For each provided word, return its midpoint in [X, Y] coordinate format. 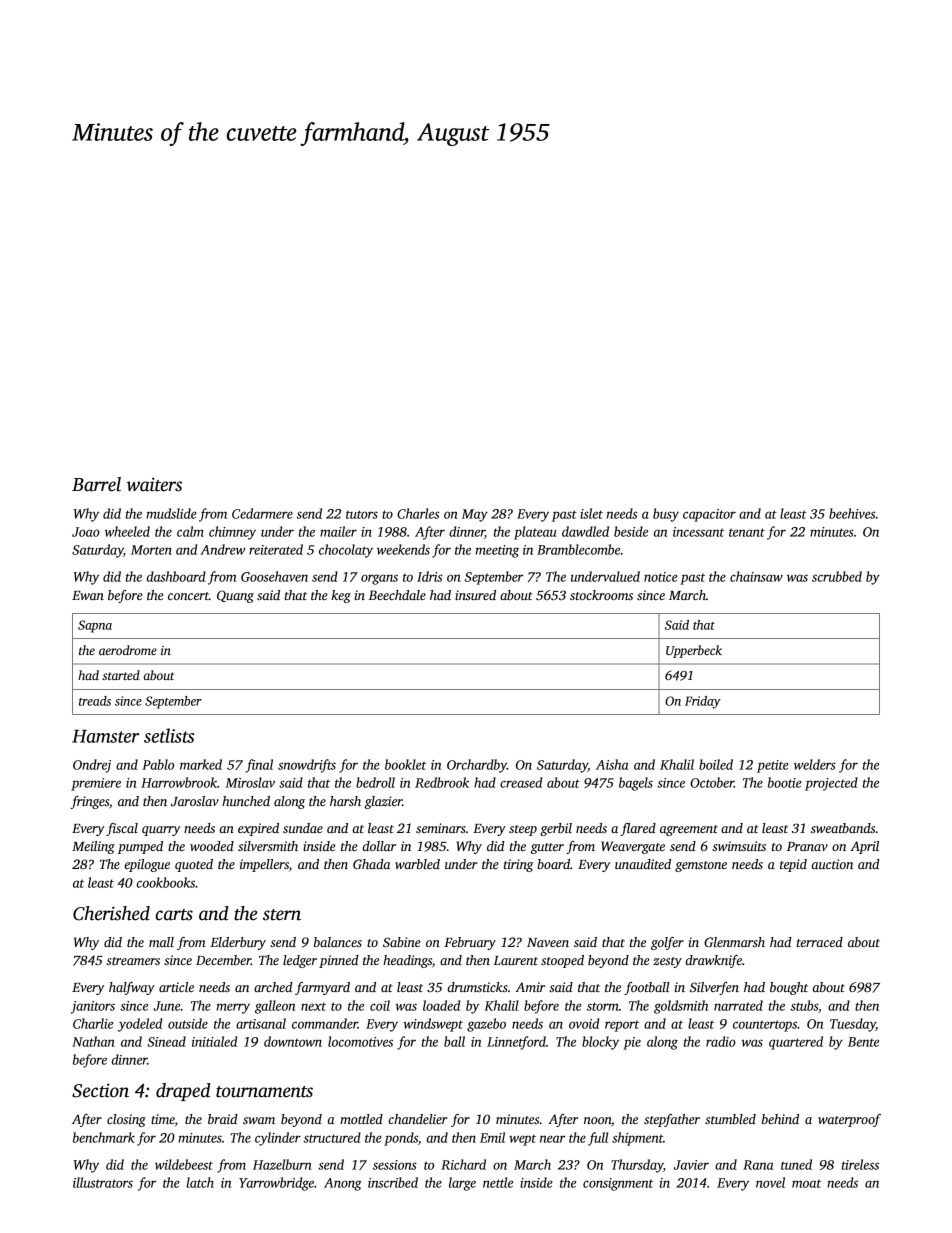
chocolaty [346, 551]
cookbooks [166, 882]
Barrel [96, 484]
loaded [441, 1005]
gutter [547, 848]
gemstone [701, 866]
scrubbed [837, 576]
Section [100, 1090]
